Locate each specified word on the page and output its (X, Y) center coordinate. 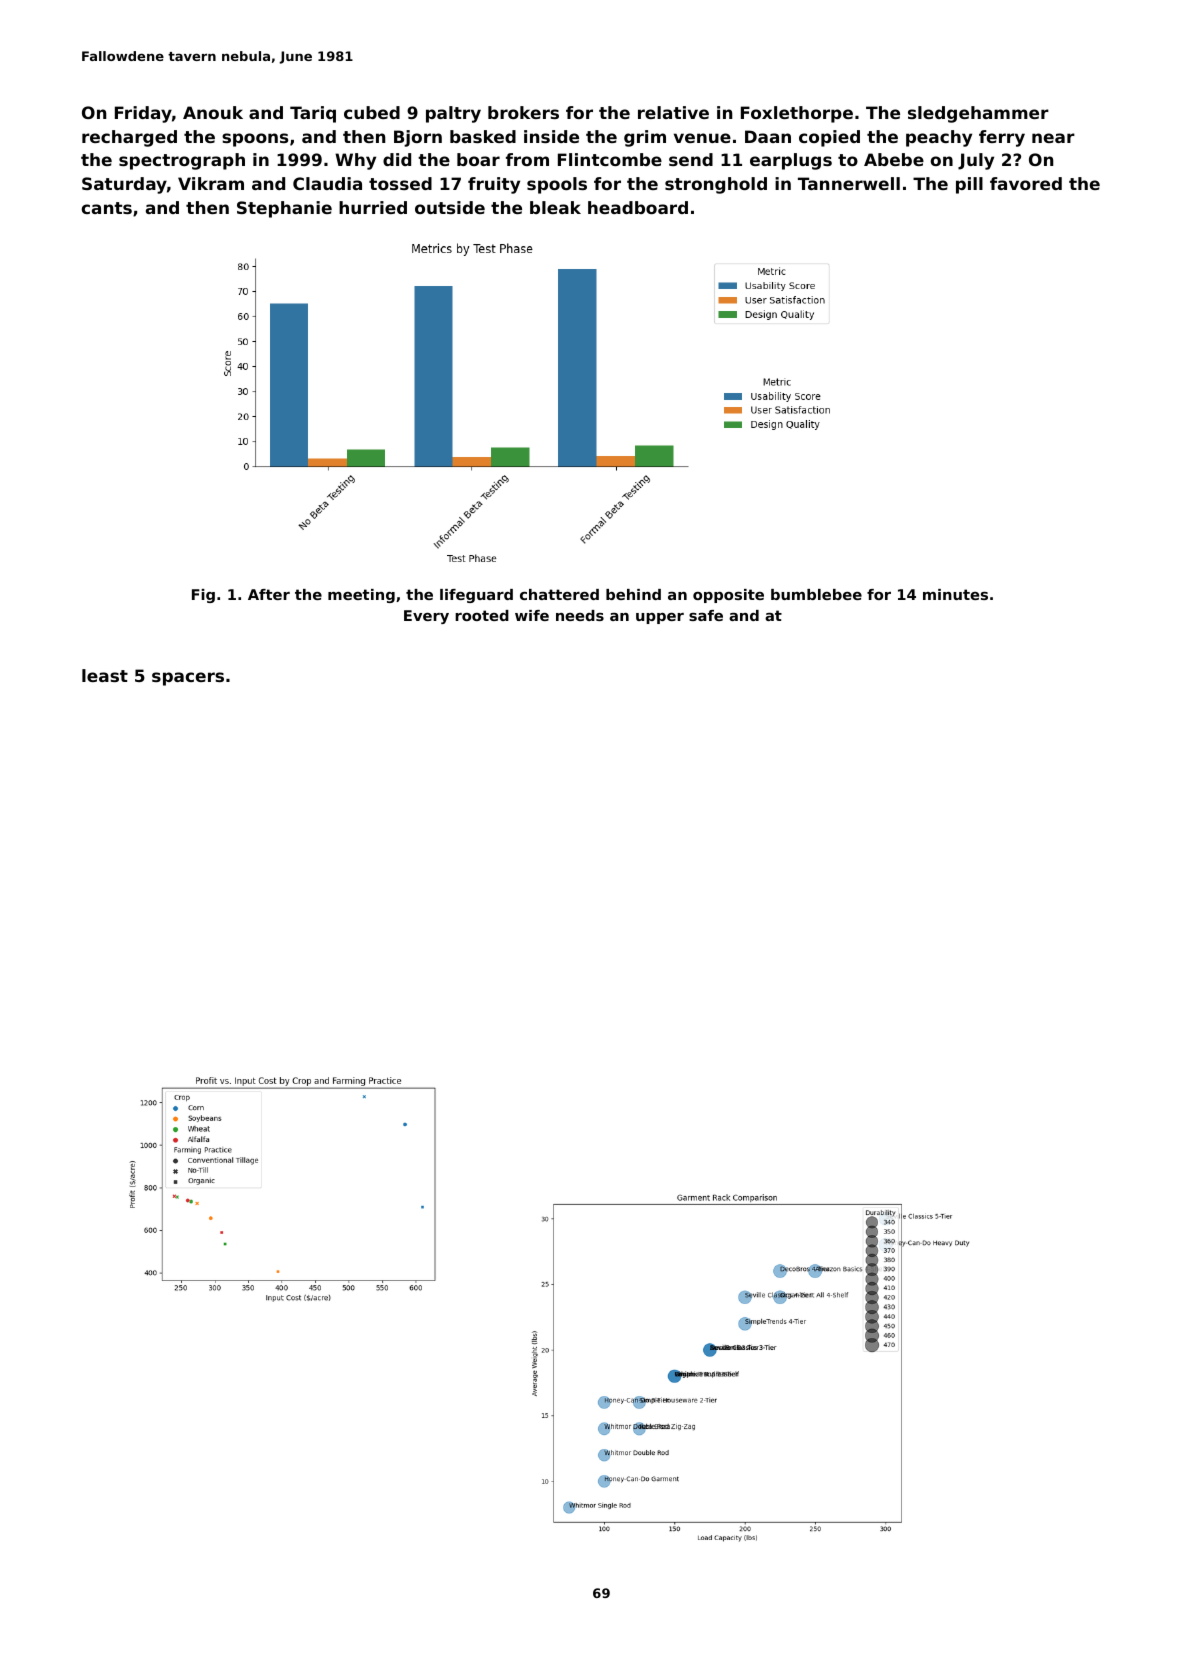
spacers (188, 679)
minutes (955, 594)
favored (1026, 183)
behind (633, 594)
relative (673, 112)
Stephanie (284, 209)
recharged (129, 138)
